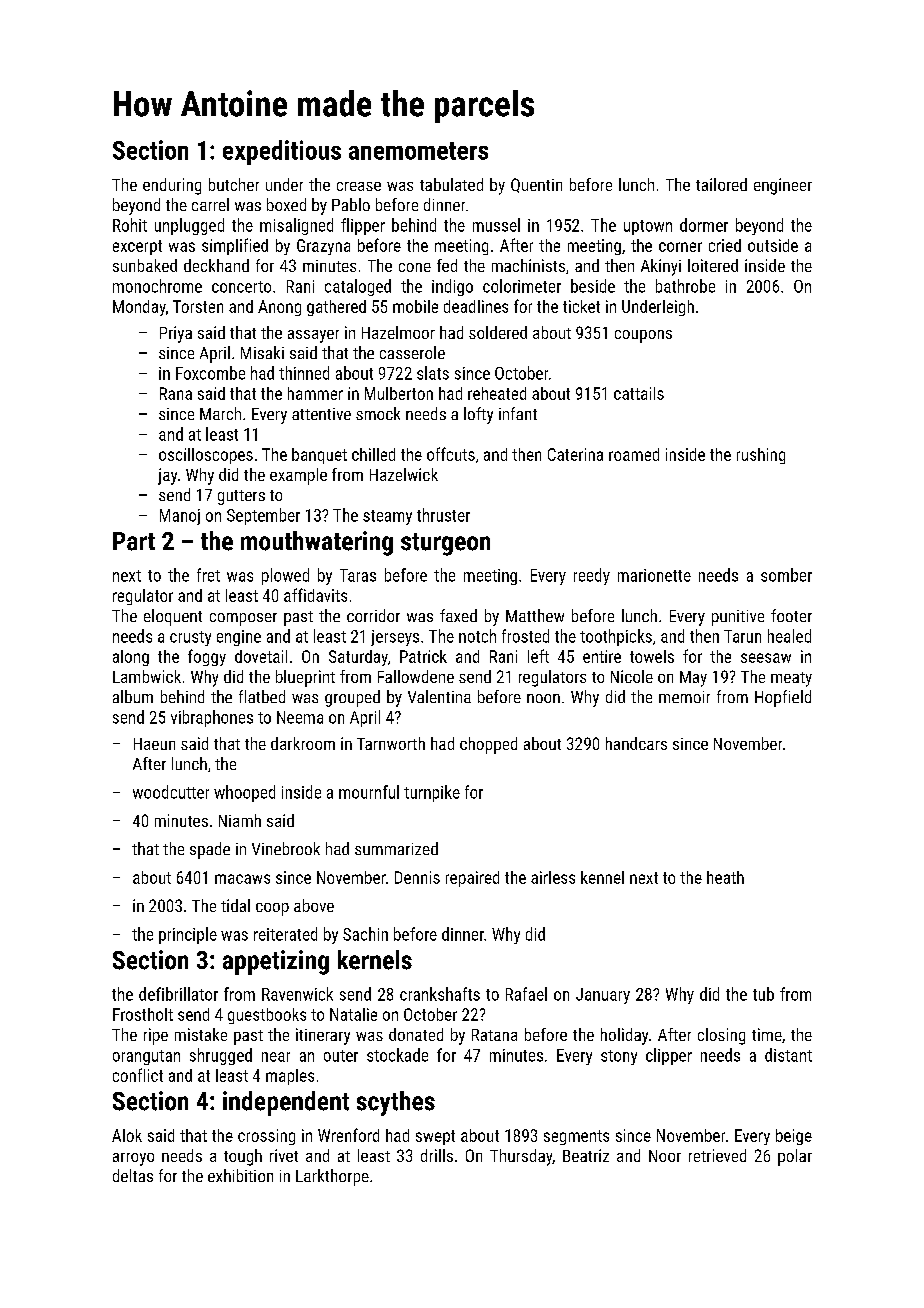 Image resolution: width=924 pixels, height=1308 pixels. I want to click on woodcutter, so click(171, 792).
